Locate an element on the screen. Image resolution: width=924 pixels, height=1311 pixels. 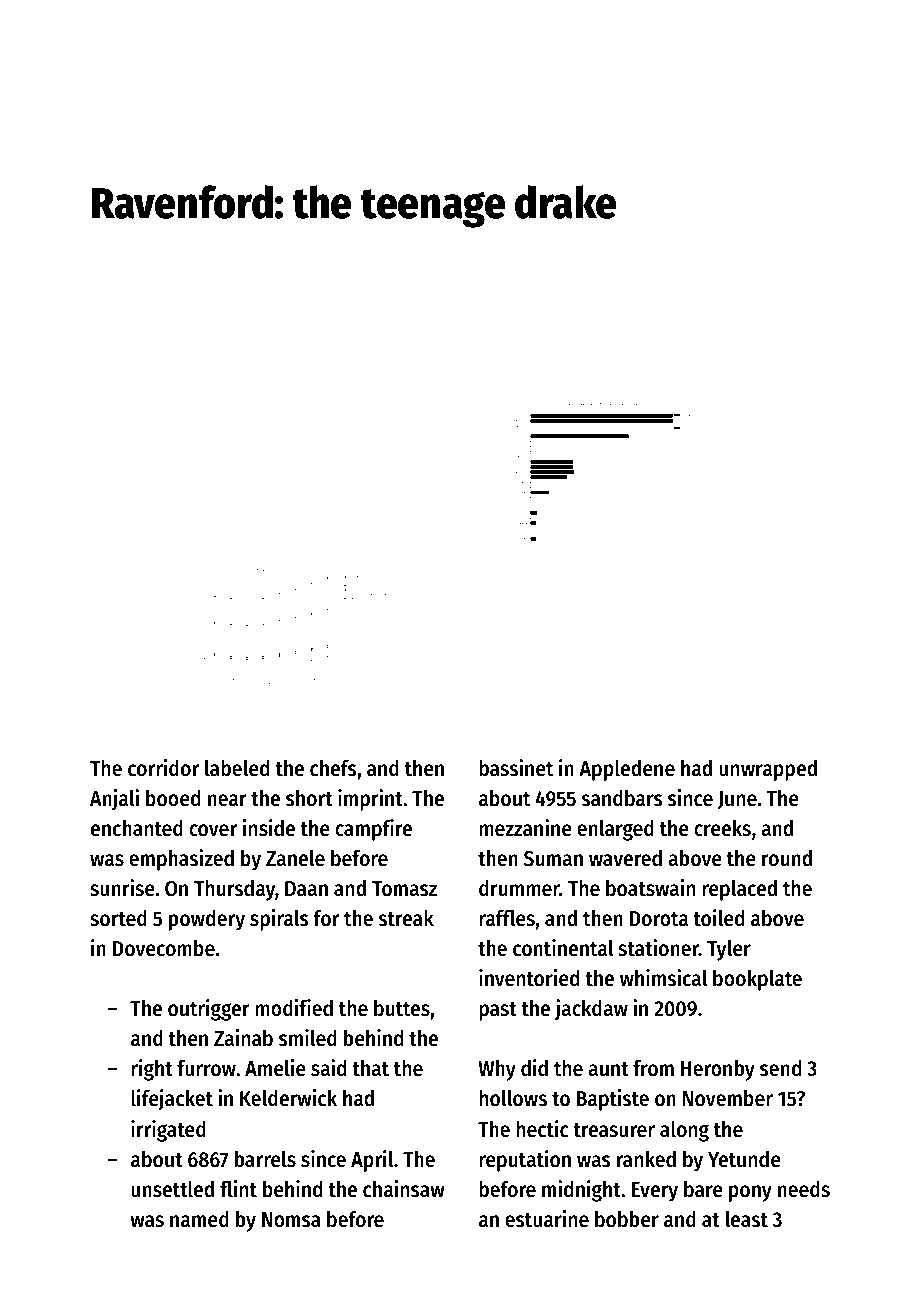
bassinet is located at coordinates (516, 768).
